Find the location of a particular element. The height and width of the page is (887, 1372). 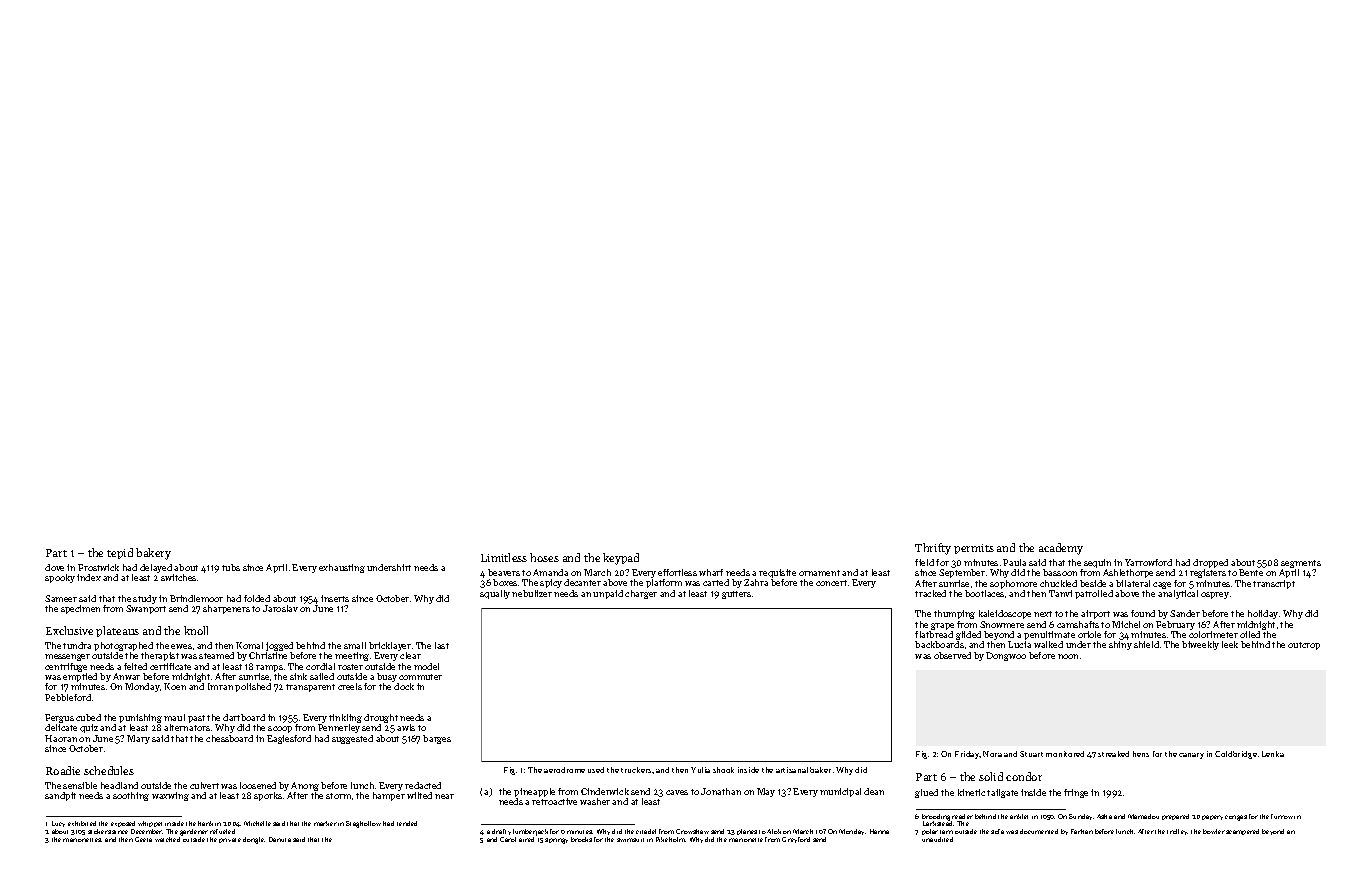

Greyford is located at coordinates (796, 840).
